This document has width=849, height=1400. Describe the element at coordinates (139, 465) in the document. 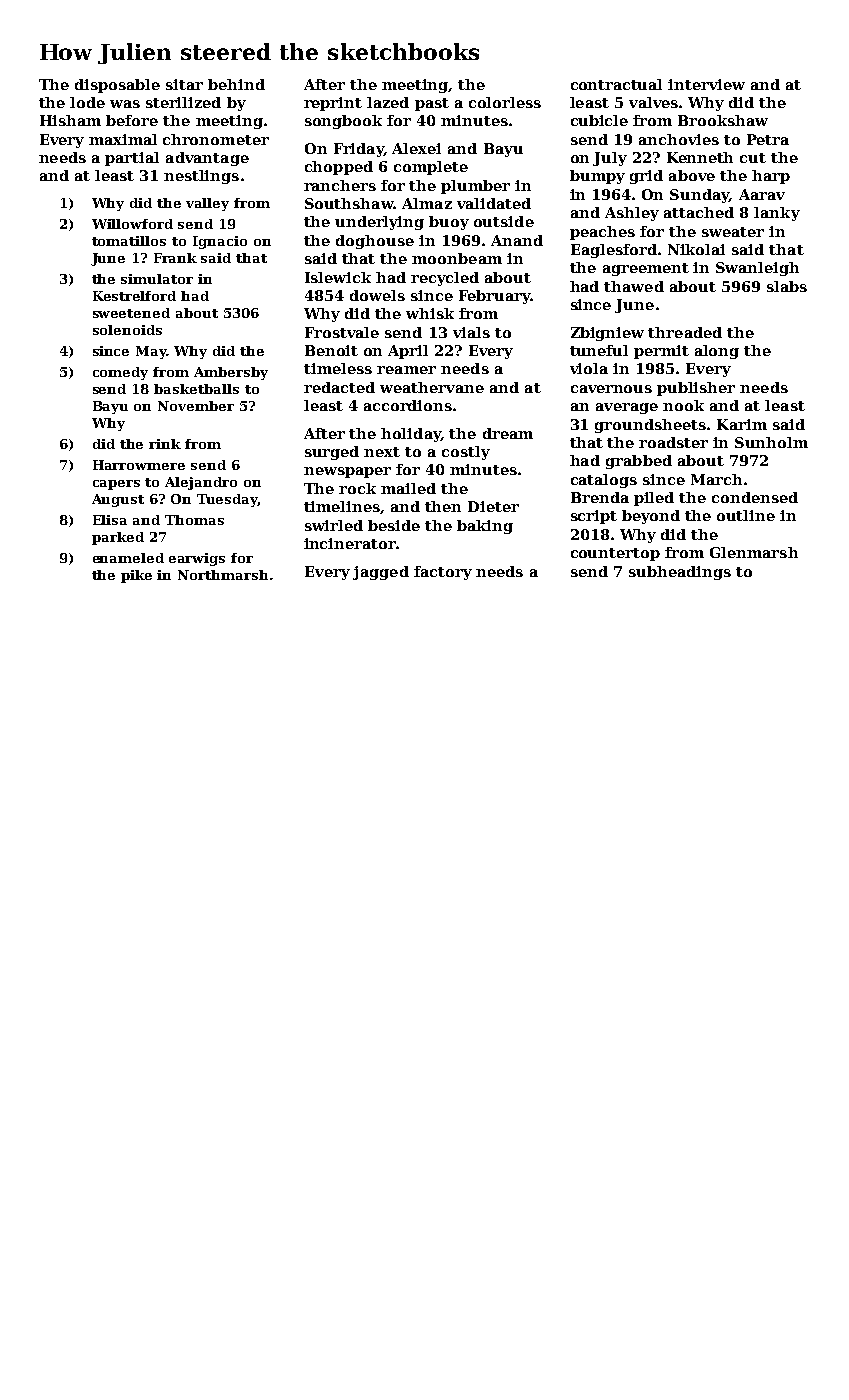

I see `Harrowmere` at that location.
